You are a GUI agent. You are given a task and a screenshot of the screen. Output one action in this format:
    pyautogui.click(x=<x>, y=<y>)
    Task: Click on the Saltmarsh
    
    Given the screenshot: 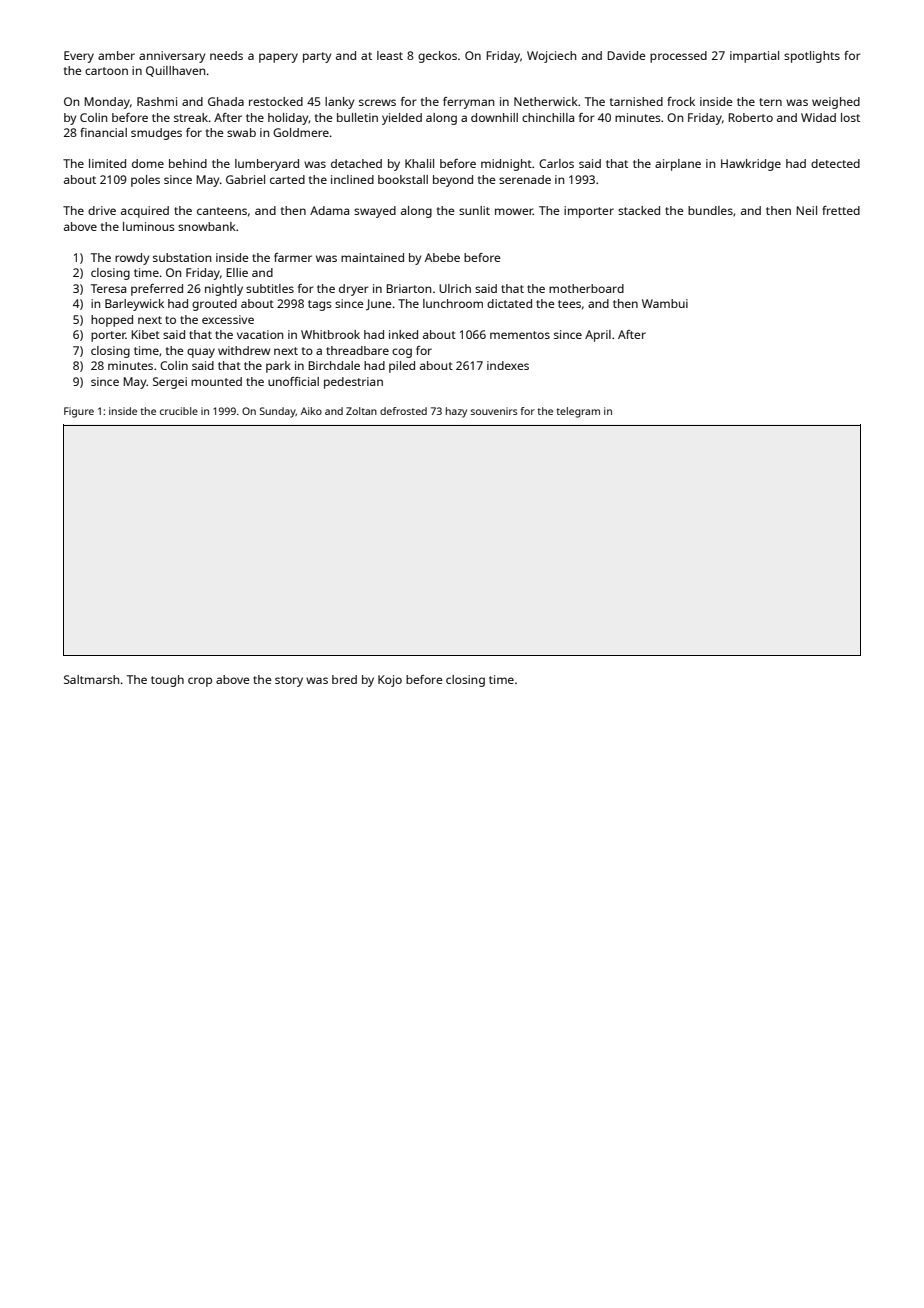 What is the action you would take?
    pyautogui.click(x=91, y=679)
